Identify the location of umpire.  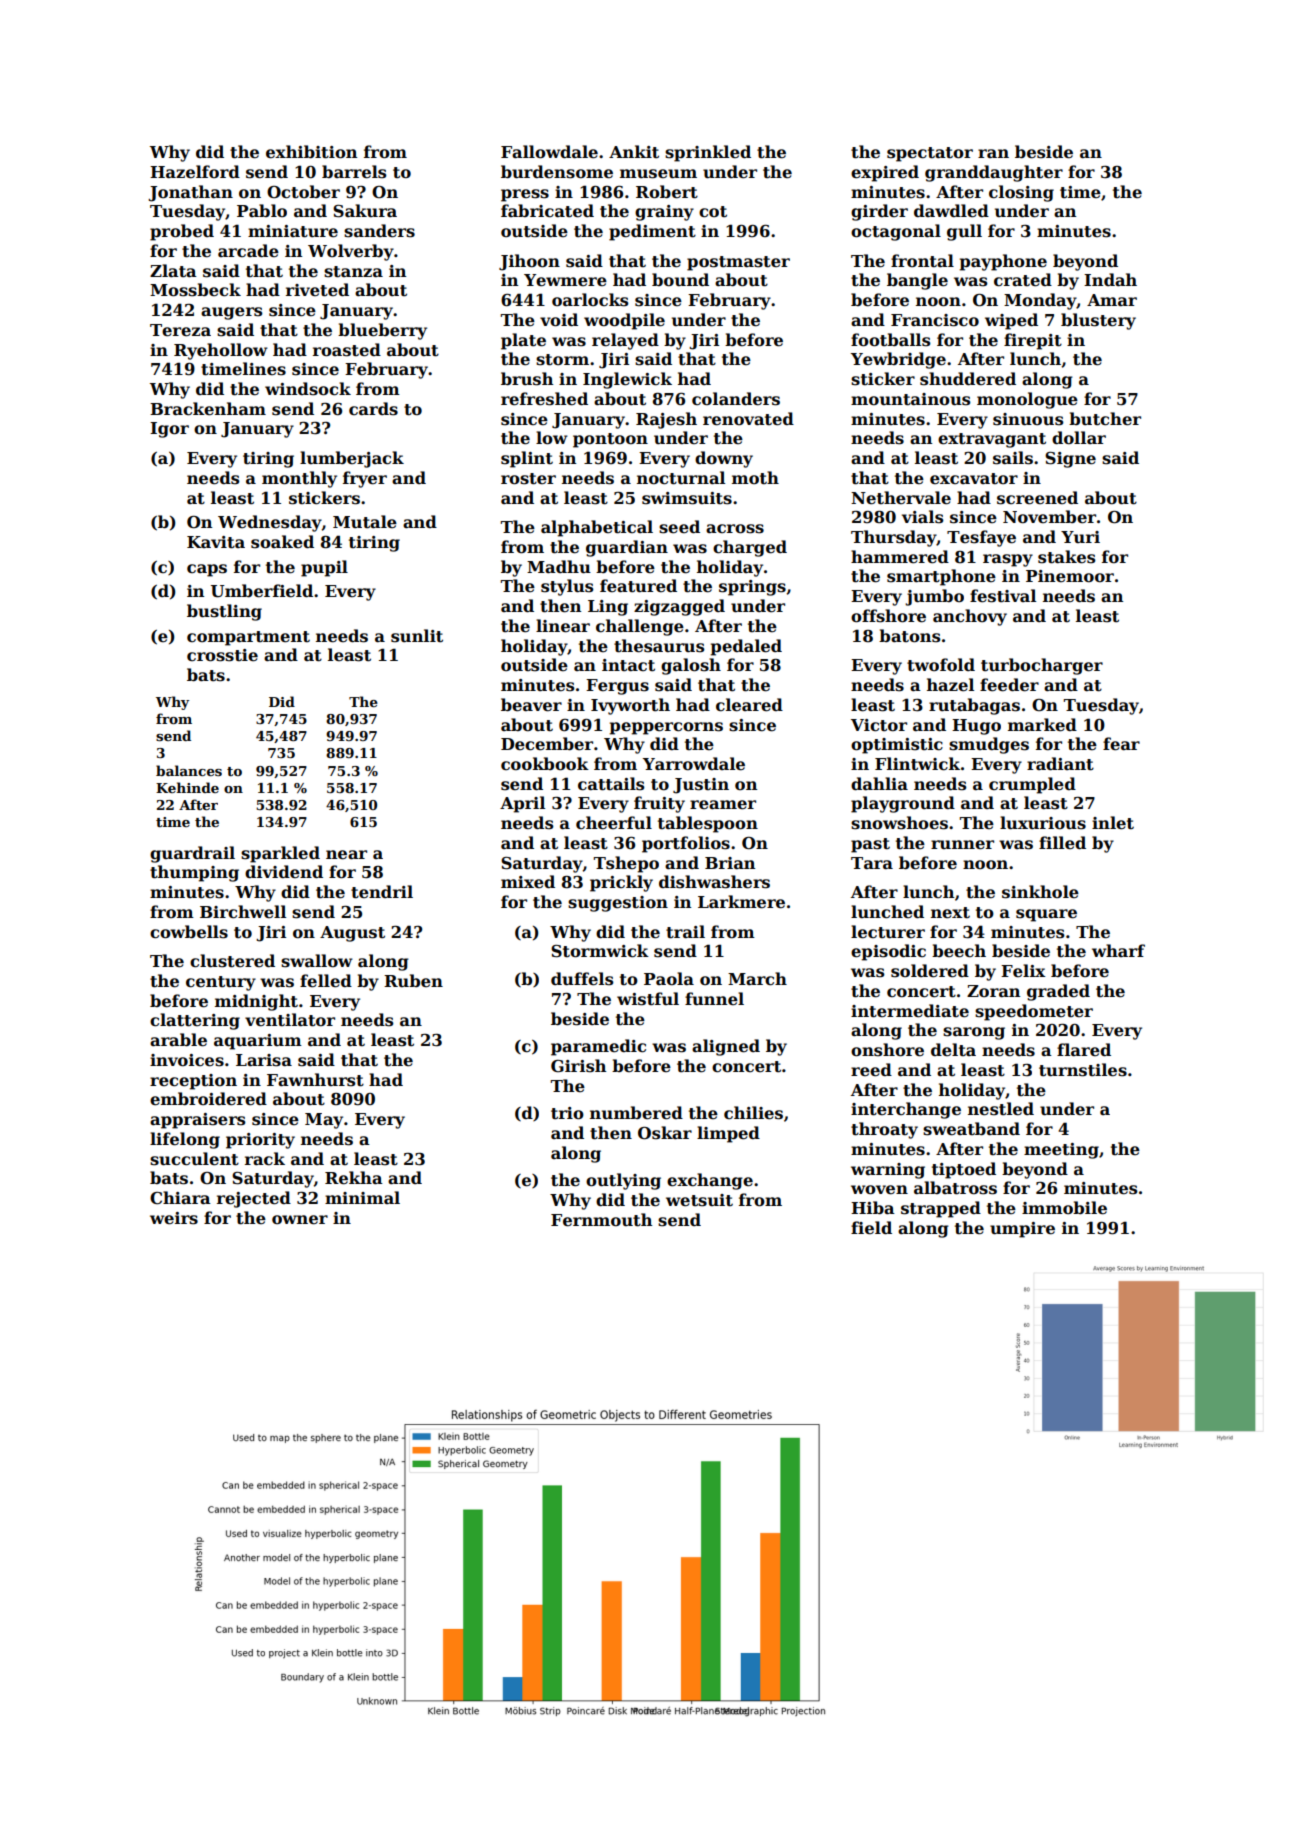
(1022, 1230).
